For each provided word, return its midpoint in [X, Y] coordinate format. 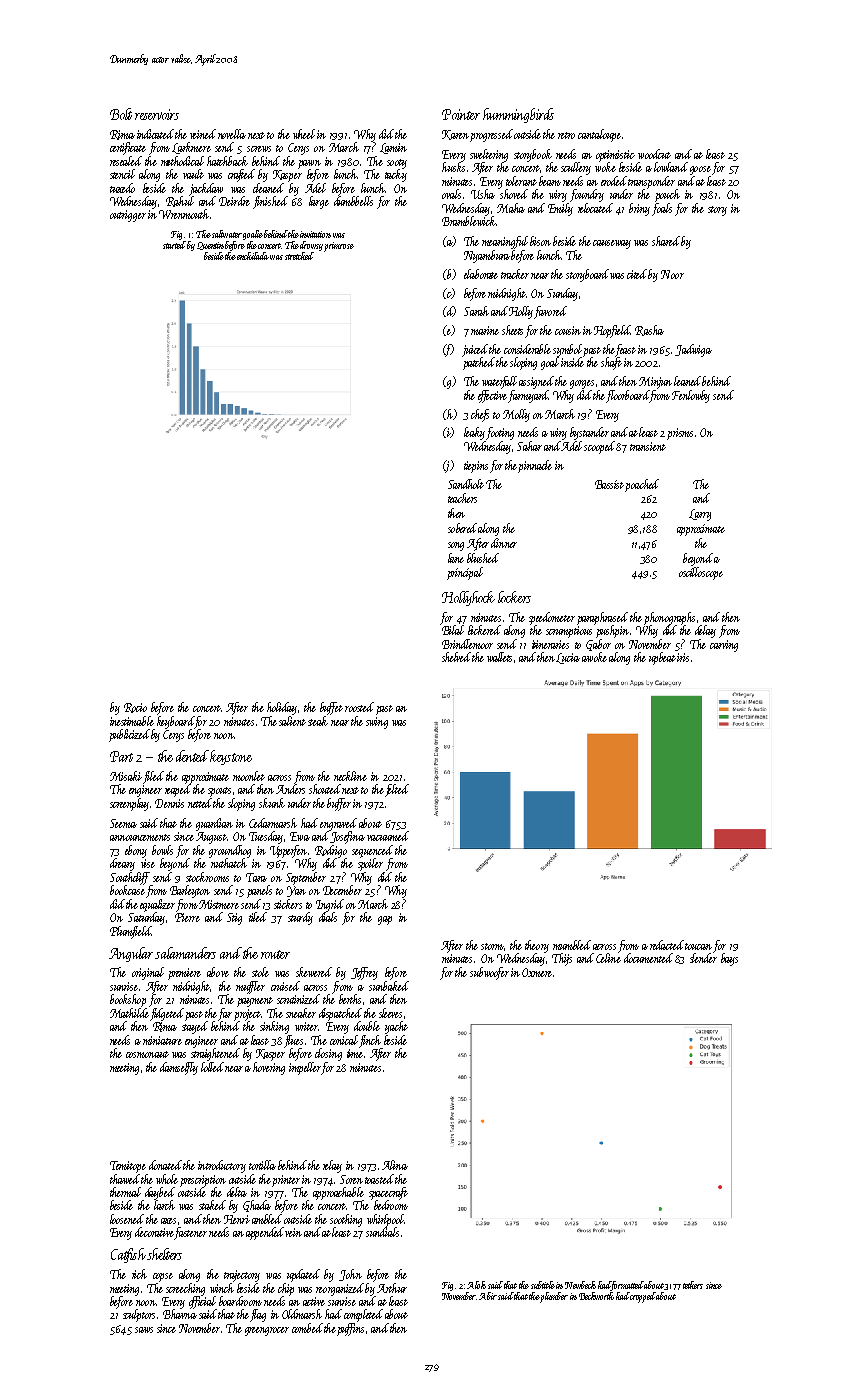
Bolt [121, 114]
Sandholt [466, 484]
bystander [589, 433]
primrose [339, 247]
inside [572, 362]
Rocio [135, 708]
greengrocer [267, 1331]
